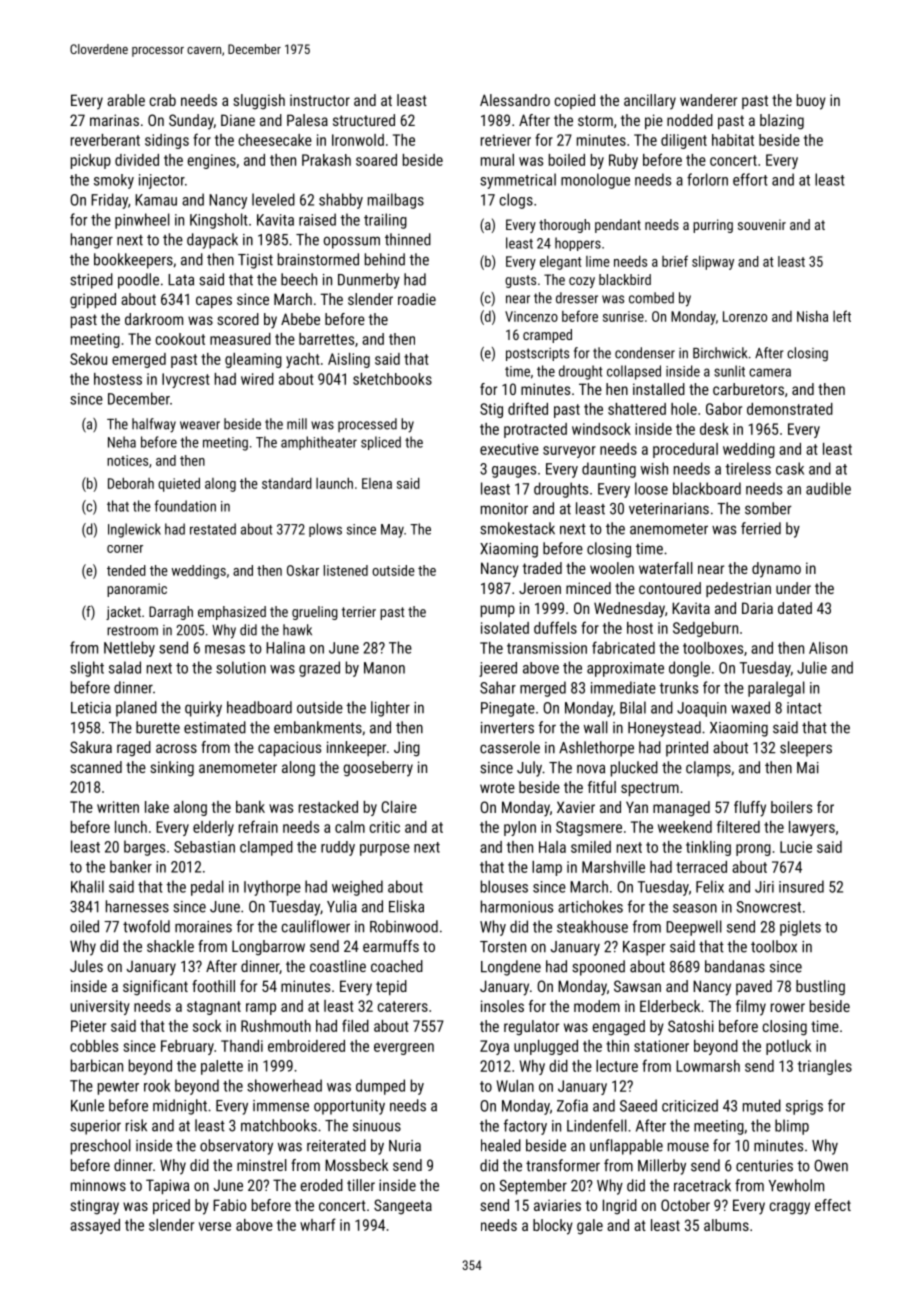  What do you see at coordinates (569, 452) in the page?
I see `surveyor` at bounding box center [569, 452].
